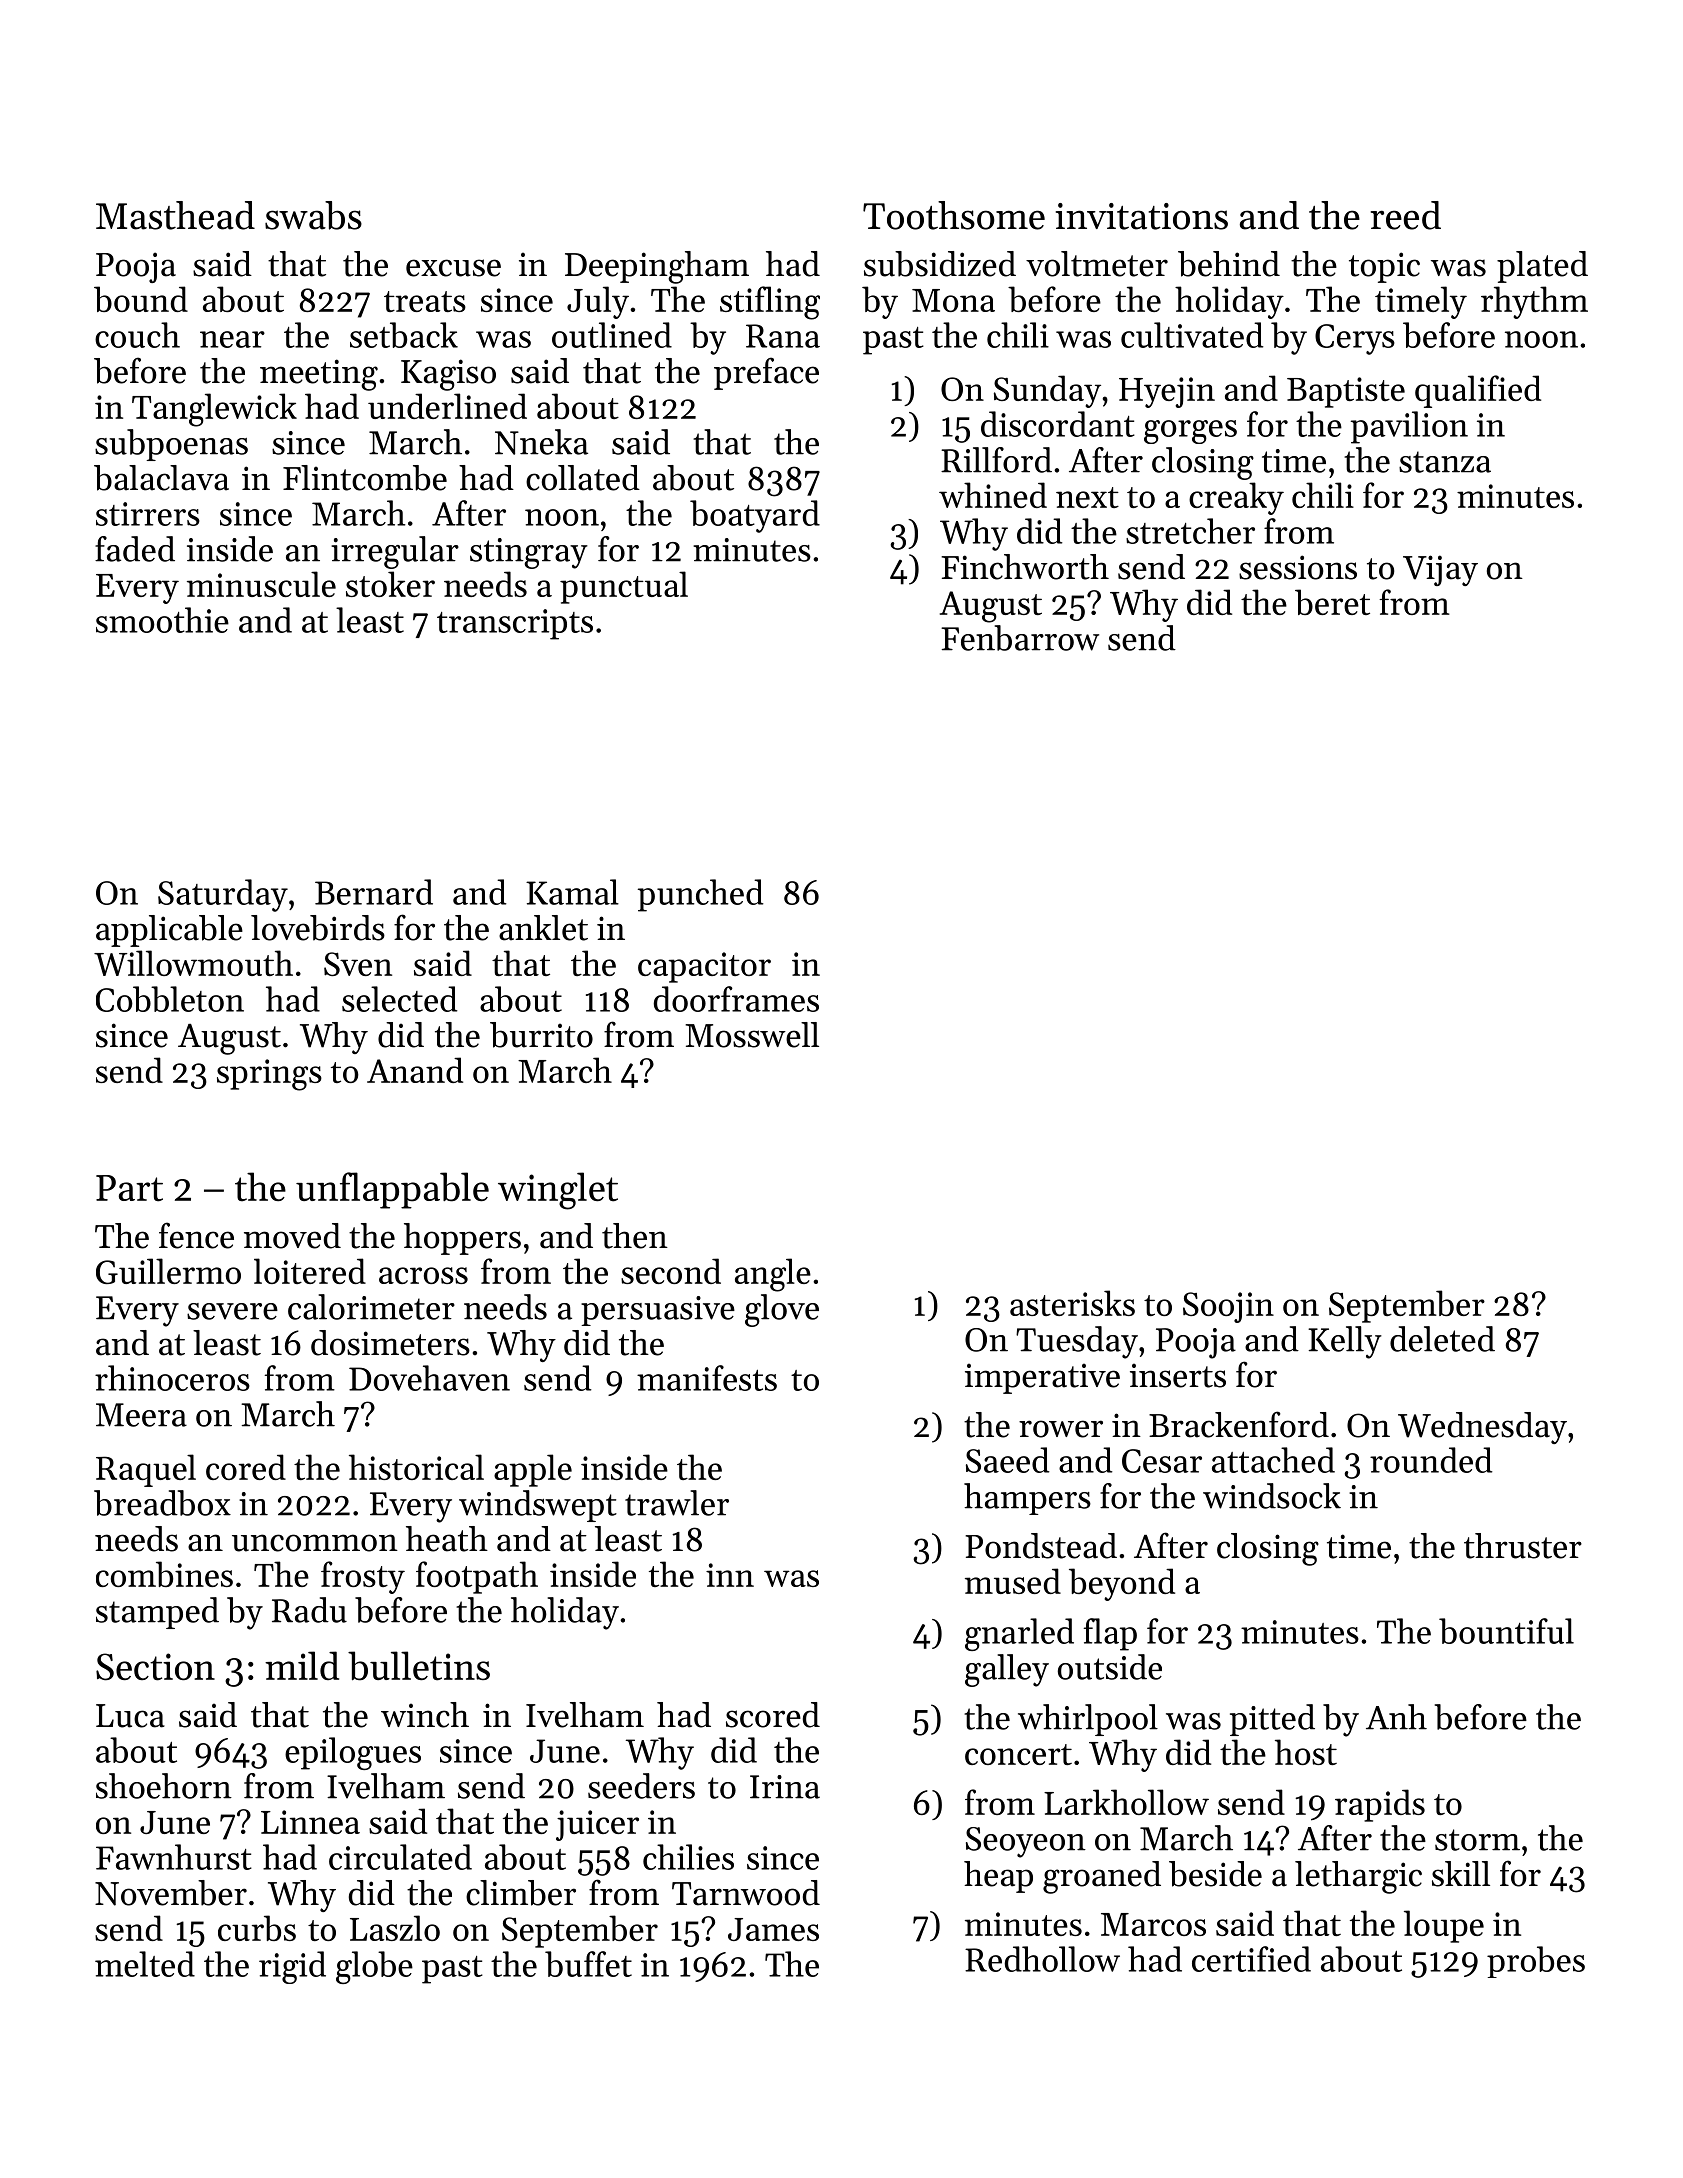 The width and height of the document is (1683, 2178). I want to click on rigid, so click(292, 1967).
